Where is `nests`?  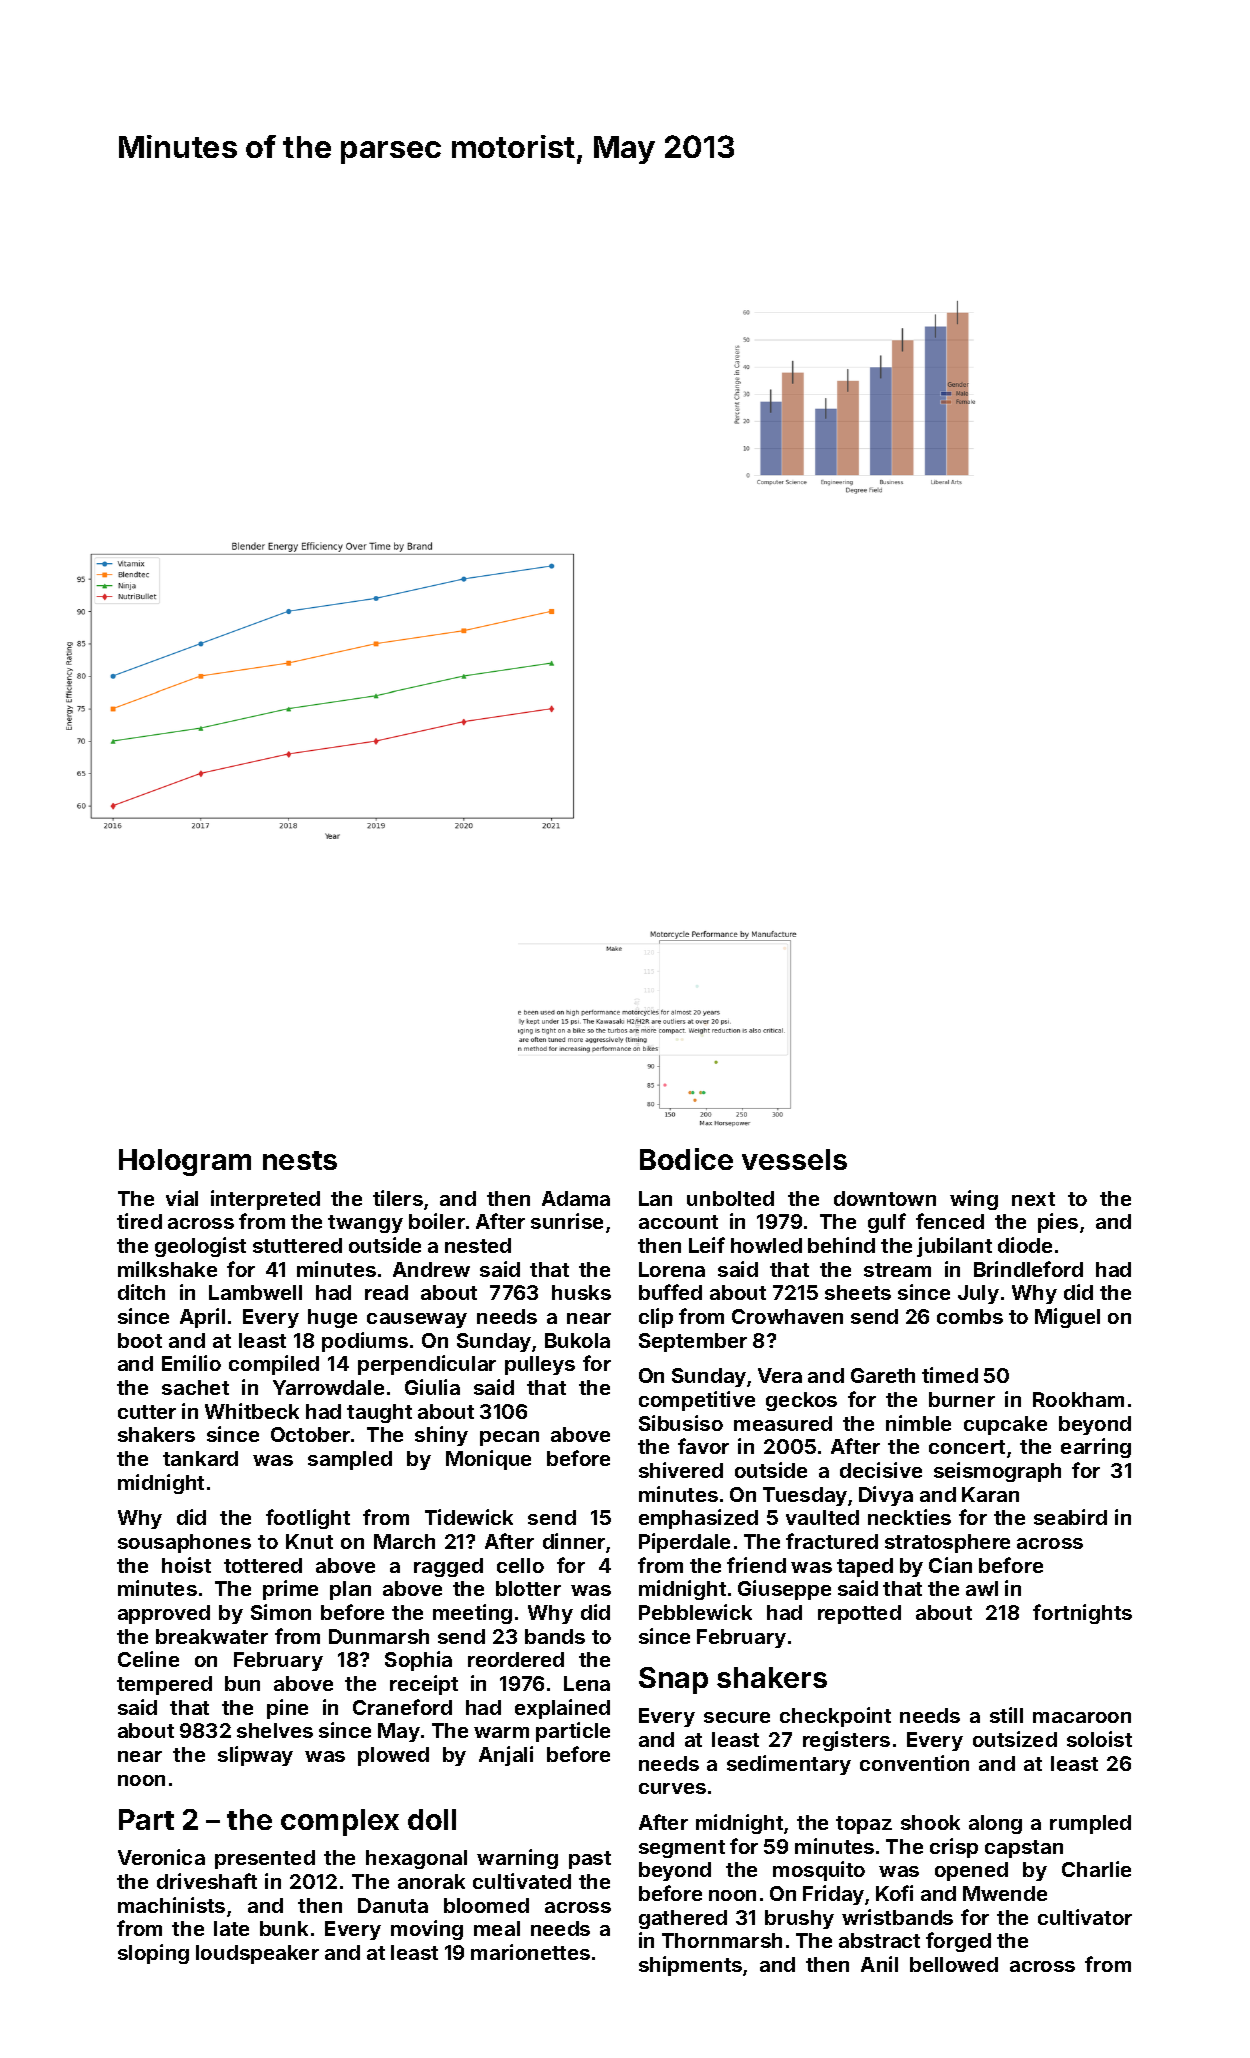
nests is located at coordinates (300, 1160).
